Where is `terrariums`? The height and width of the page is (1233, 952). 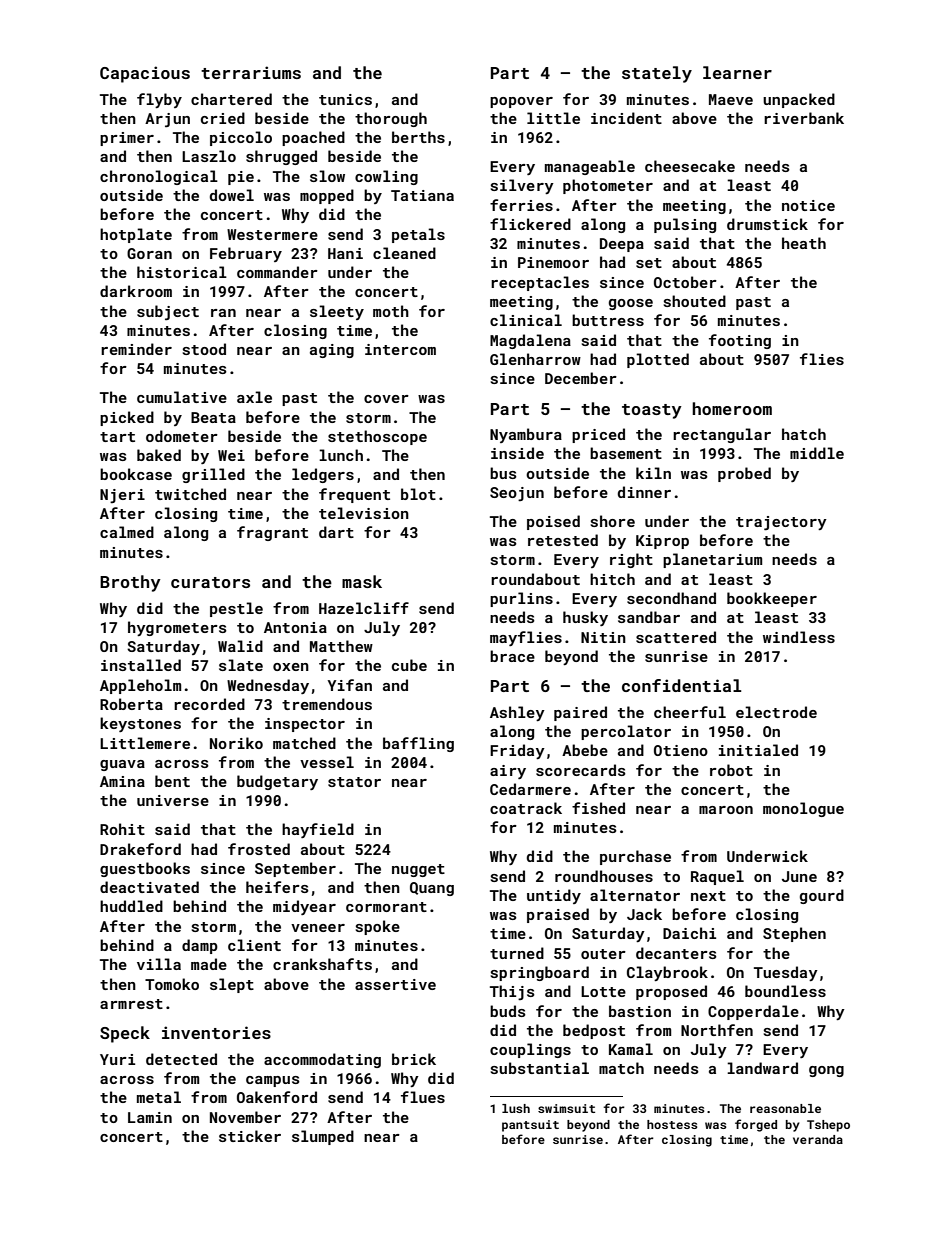 terrariums is located at coordinates (251, 72).
